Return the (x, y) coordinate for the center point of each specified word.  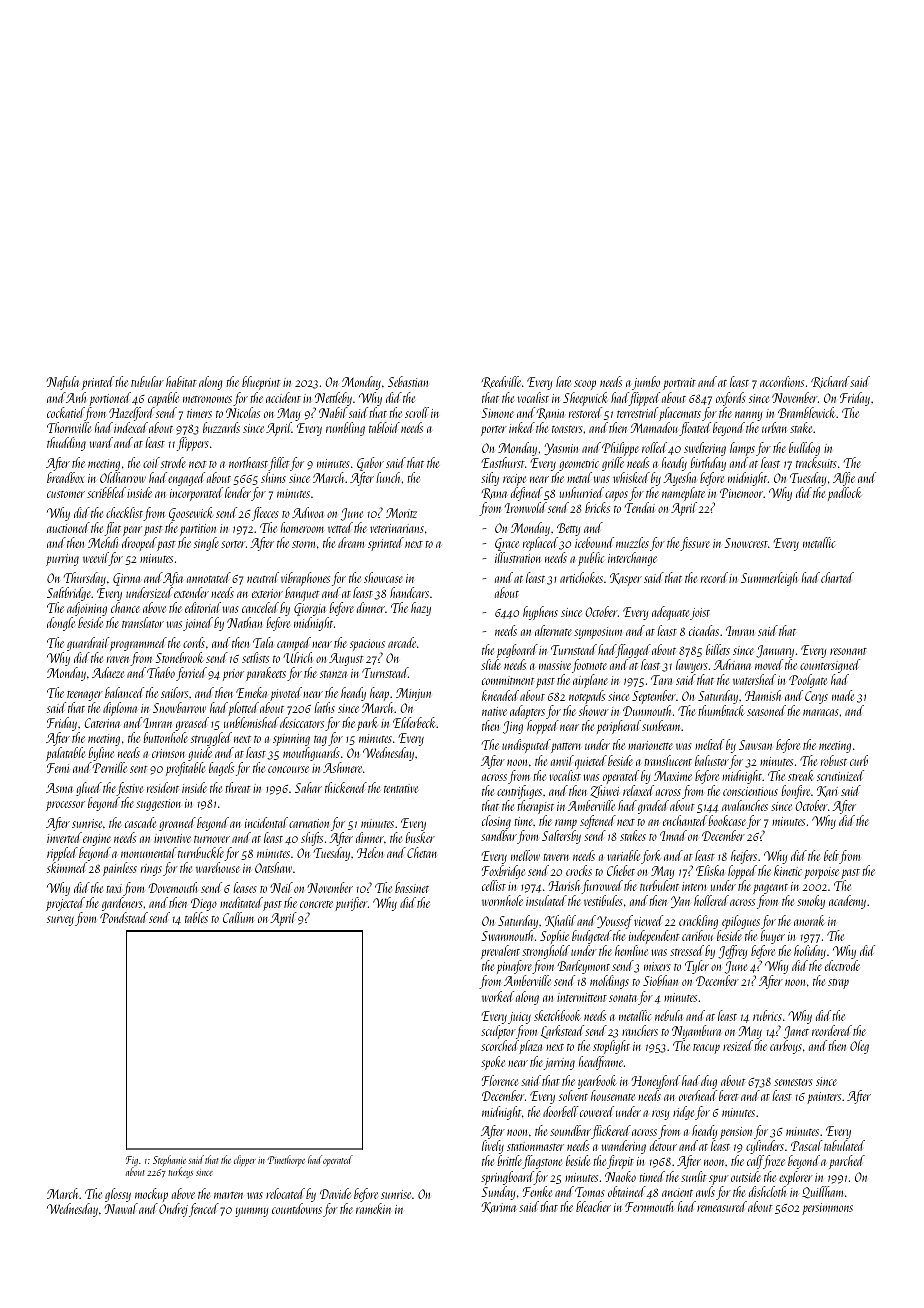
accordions (782, 381)
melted (709, 744)
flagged (633, 651)
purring (62, 560)
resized (738, 1045)
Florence (500, 1080)
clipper (245, 1160)
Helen (370, 852)
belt (831, 855)
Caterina (102, 723)
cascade (140, 822)
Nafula (63, 383)
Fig (132, 1161)
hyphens (540, 613)
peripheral (619, 727)
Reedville (501, 382)
